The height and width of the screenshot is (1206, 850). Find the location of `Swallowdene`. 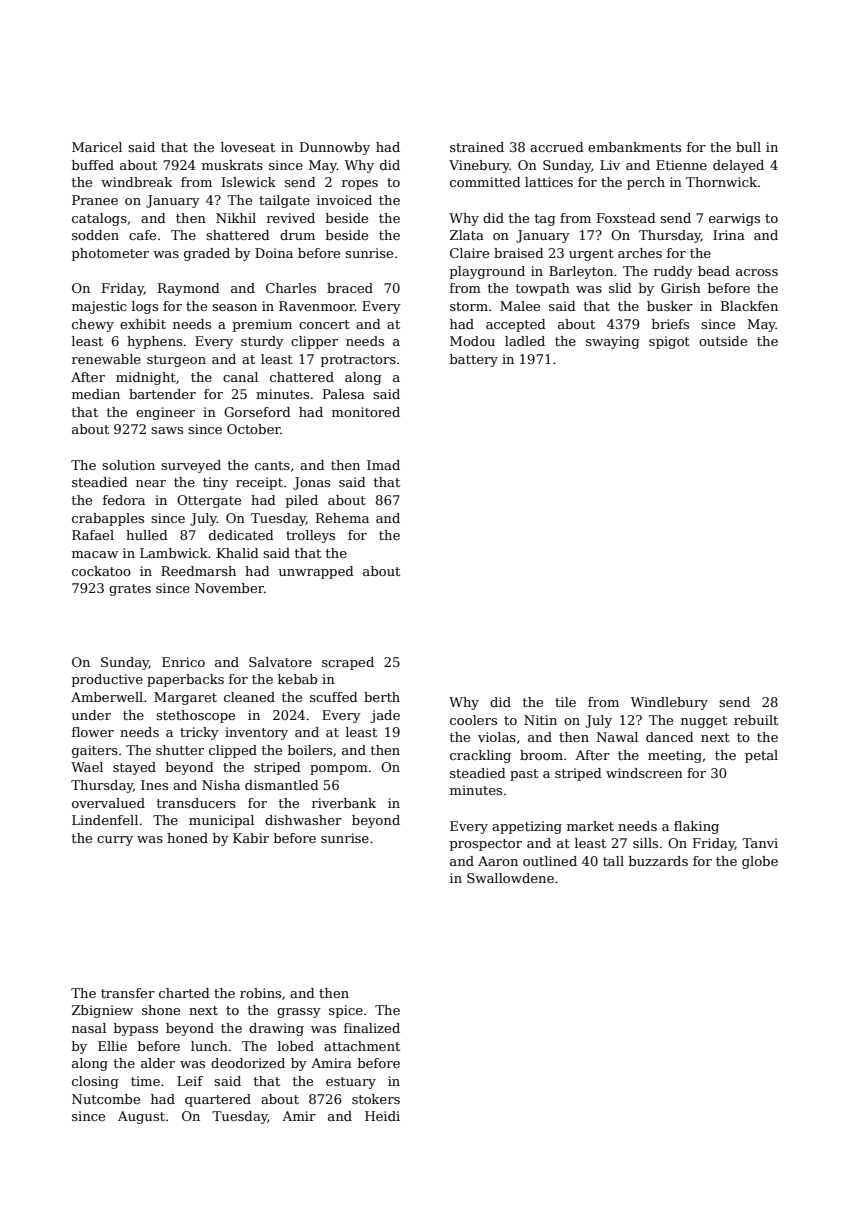

Swallowdene is located at coordinates (510, 878).
